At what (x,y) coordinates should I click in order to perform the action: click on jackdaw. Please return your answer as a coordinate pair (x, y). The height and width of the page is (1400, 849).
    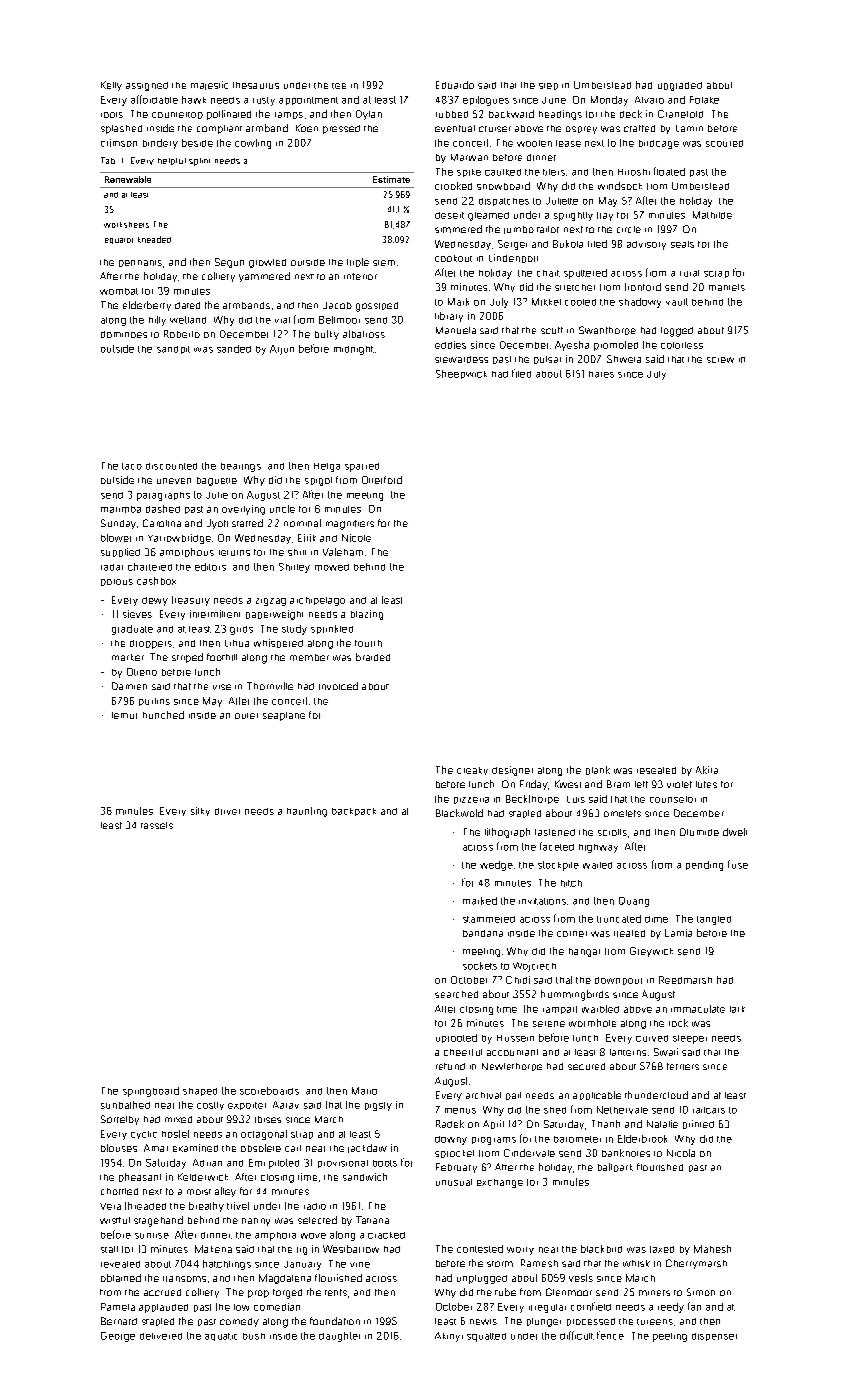
    Looking at the image, I should click on (367, 1148).
